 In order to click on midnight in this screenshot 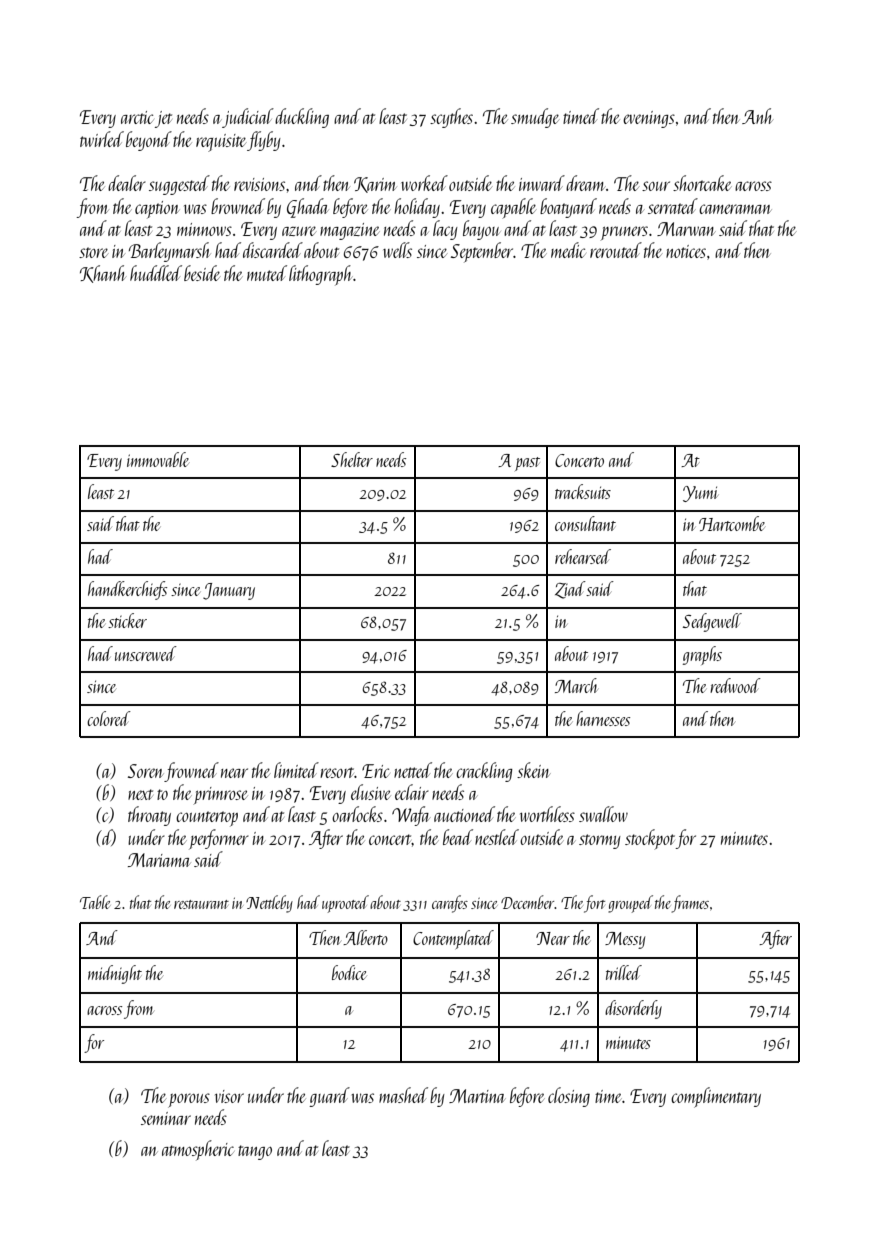, I will do `click(115, 974)`.
